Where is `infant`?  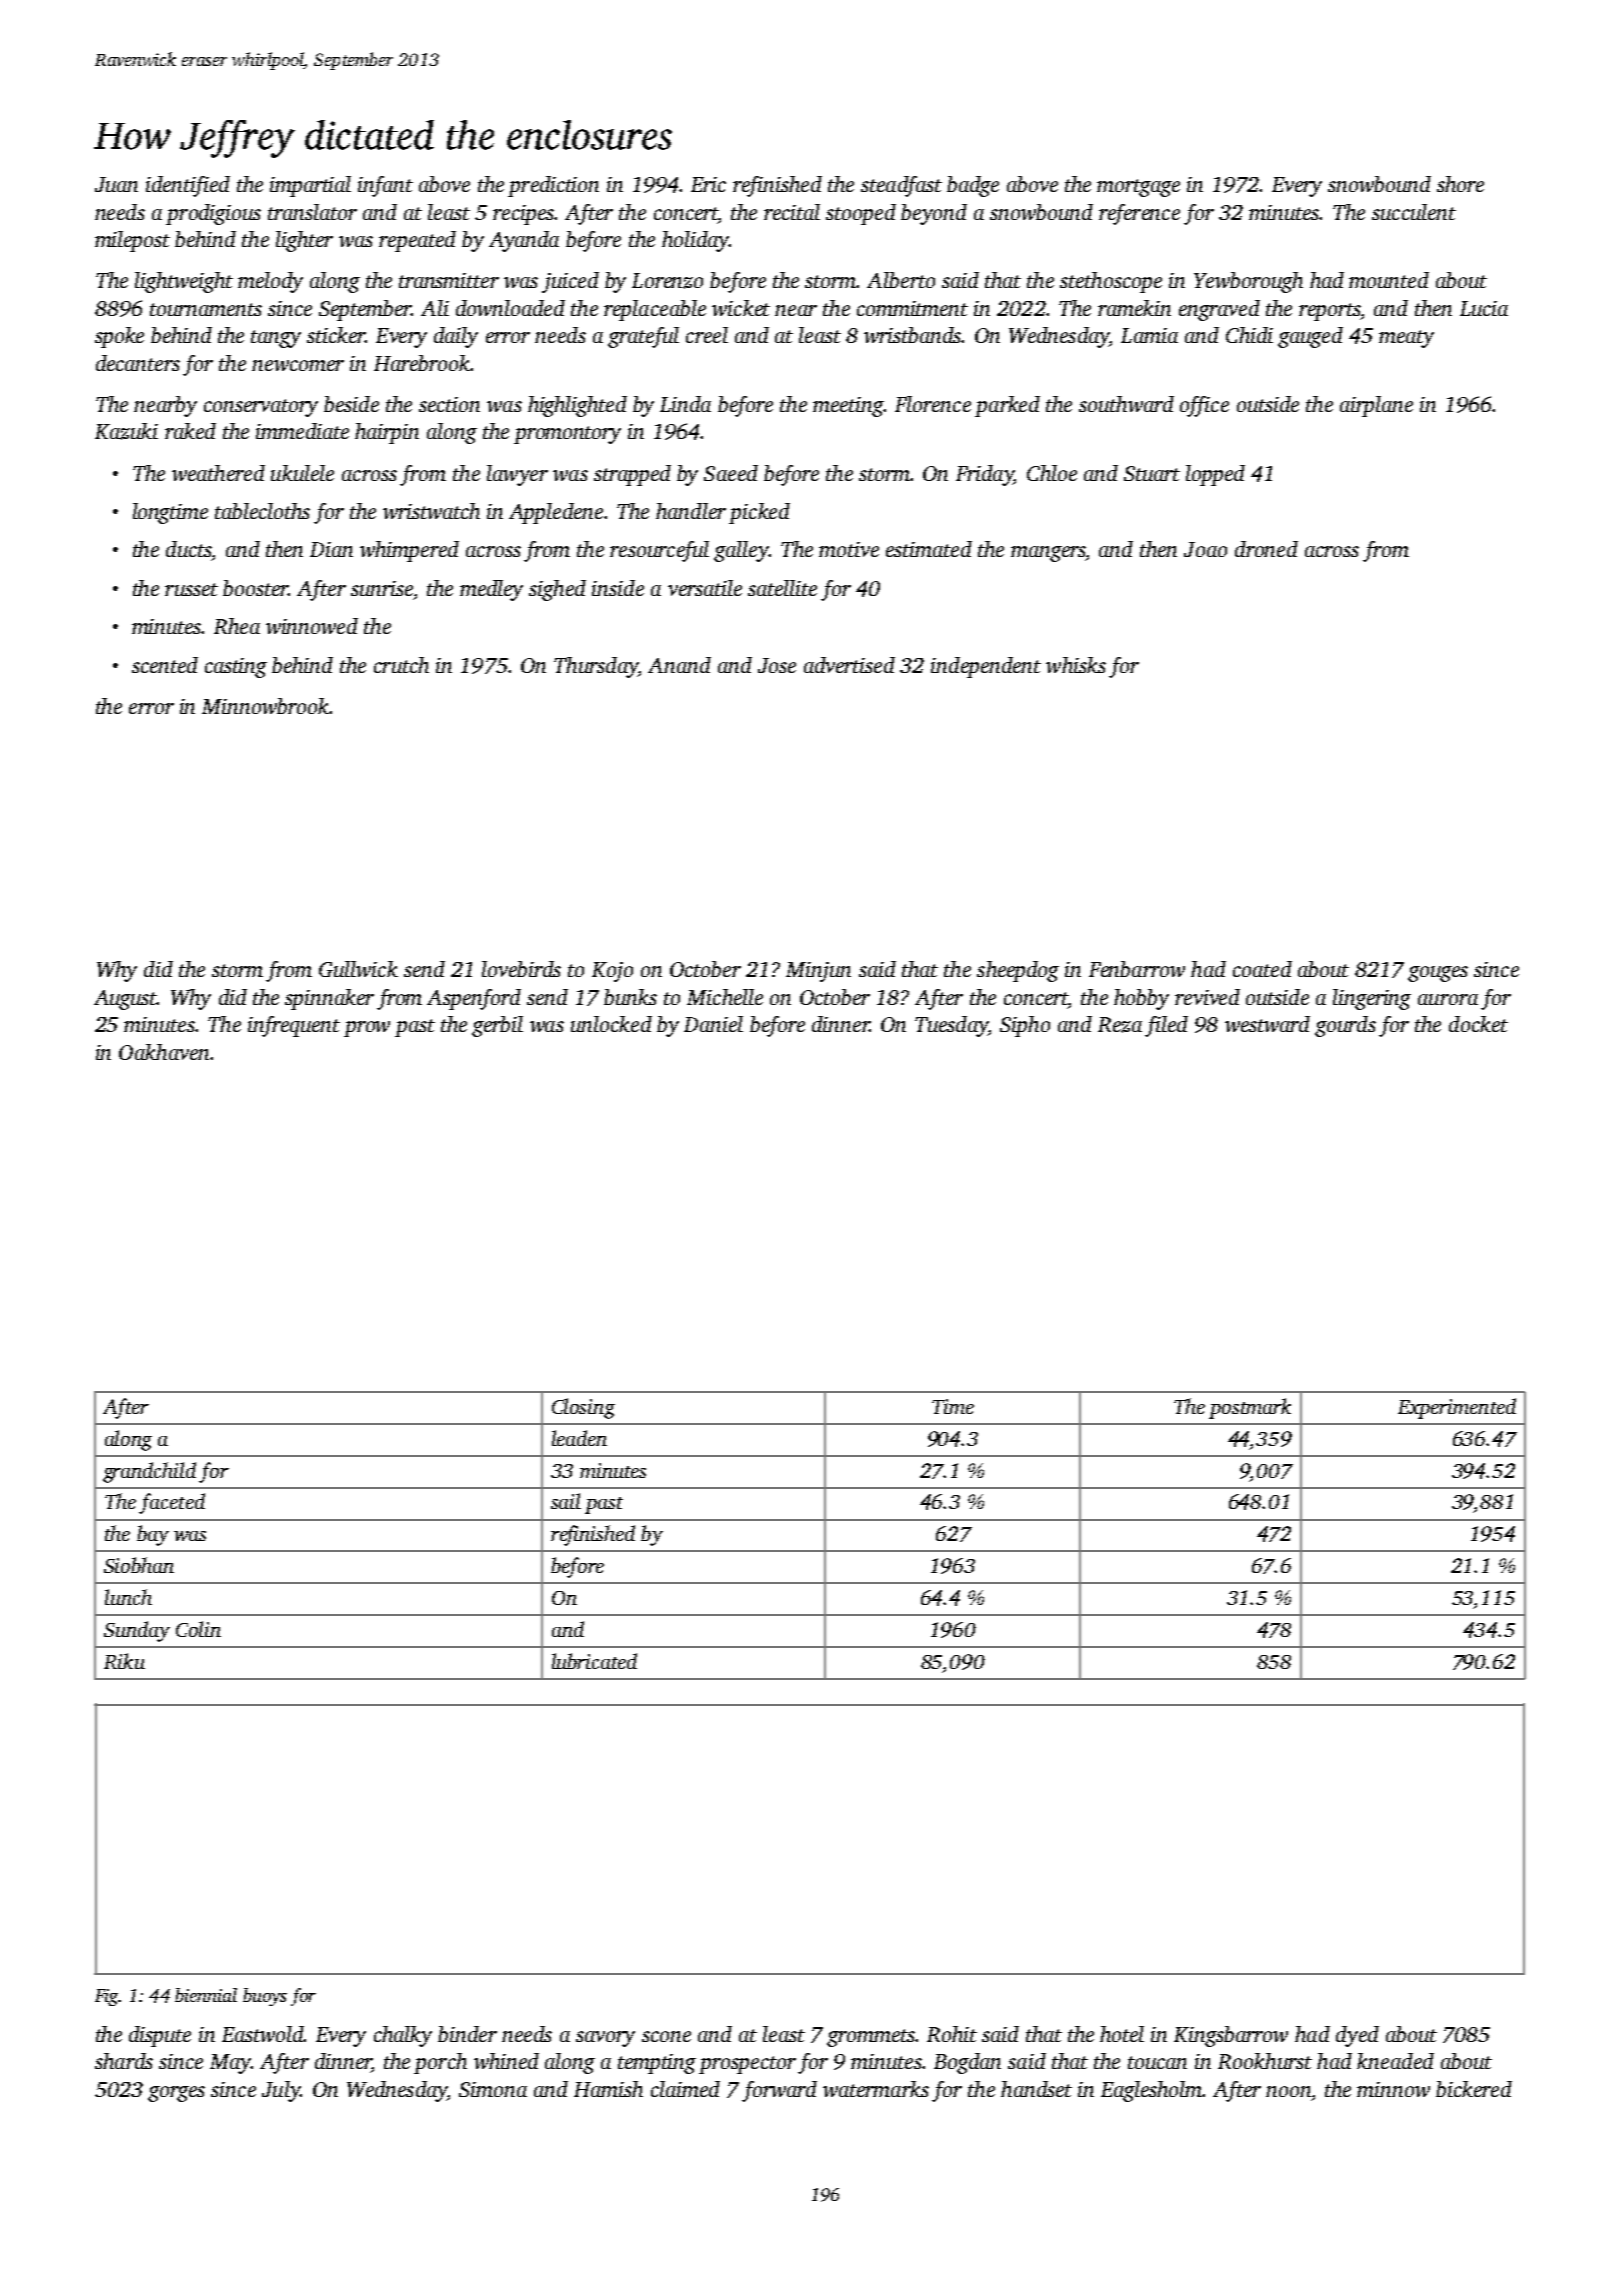
infant is located at coordinates (385, 186).
